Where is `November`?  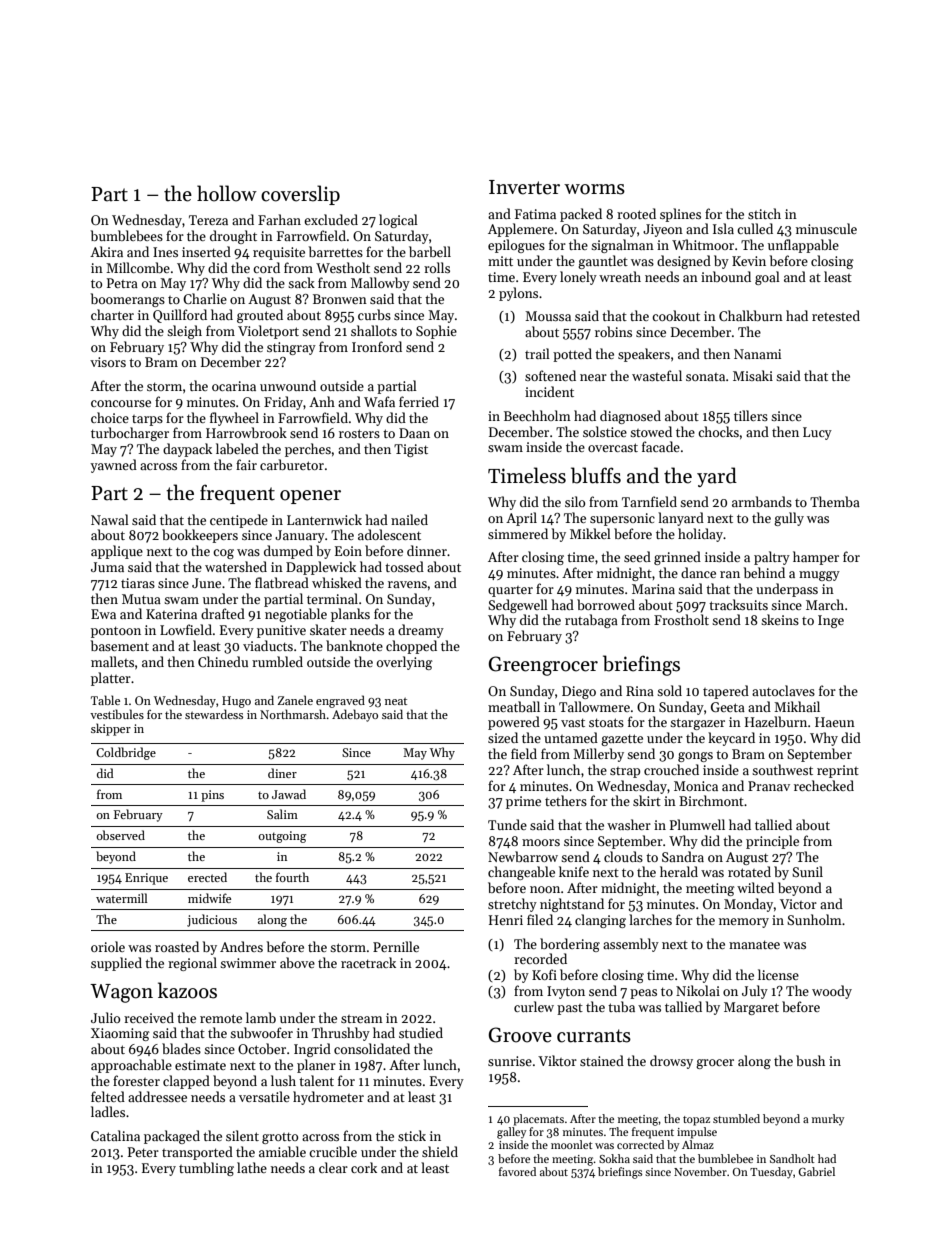 November is located at coordinates (700, 1171).
